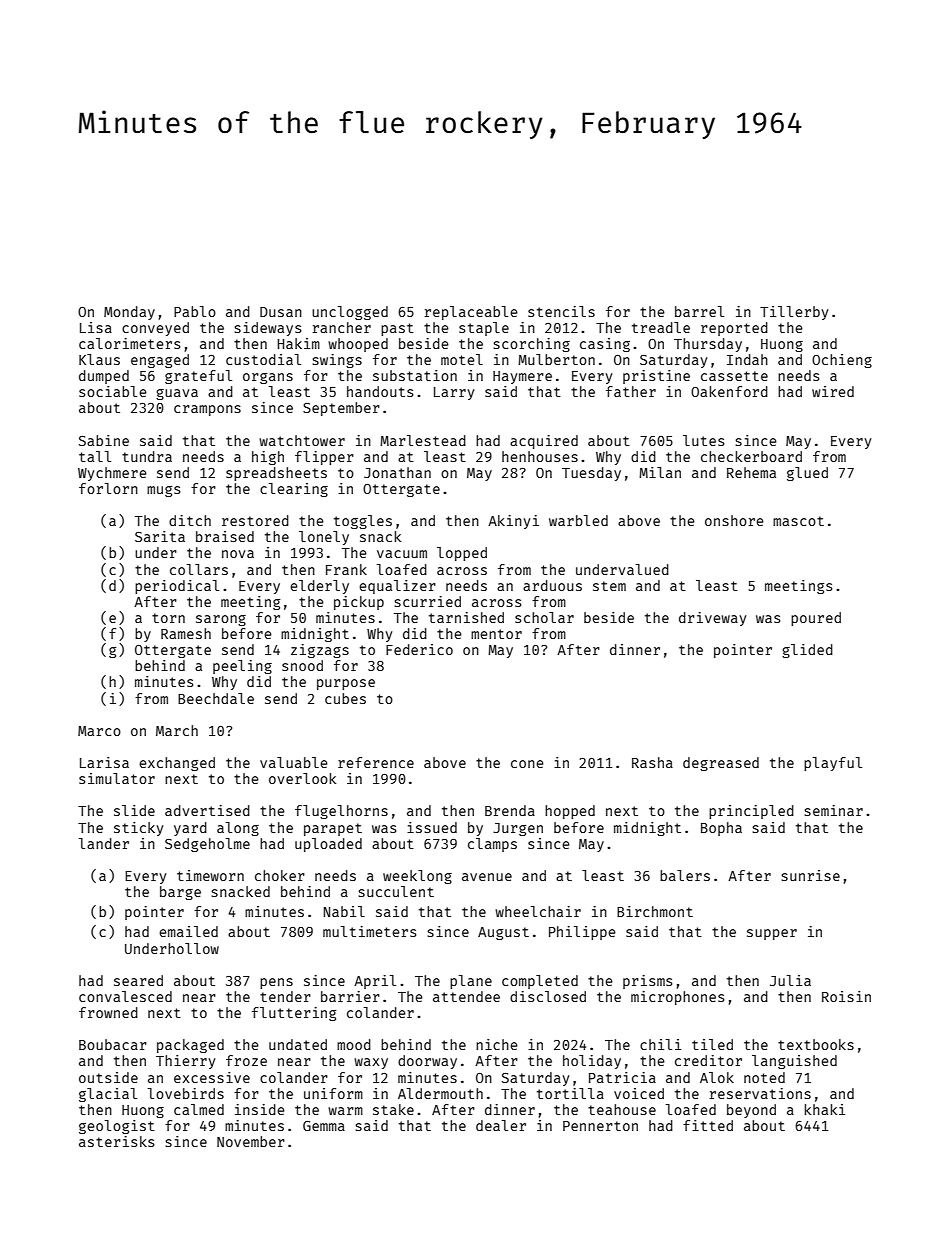  Describe the element at coordinates (397, 472) in the screenshot. I see `Jonathan` at that location.
